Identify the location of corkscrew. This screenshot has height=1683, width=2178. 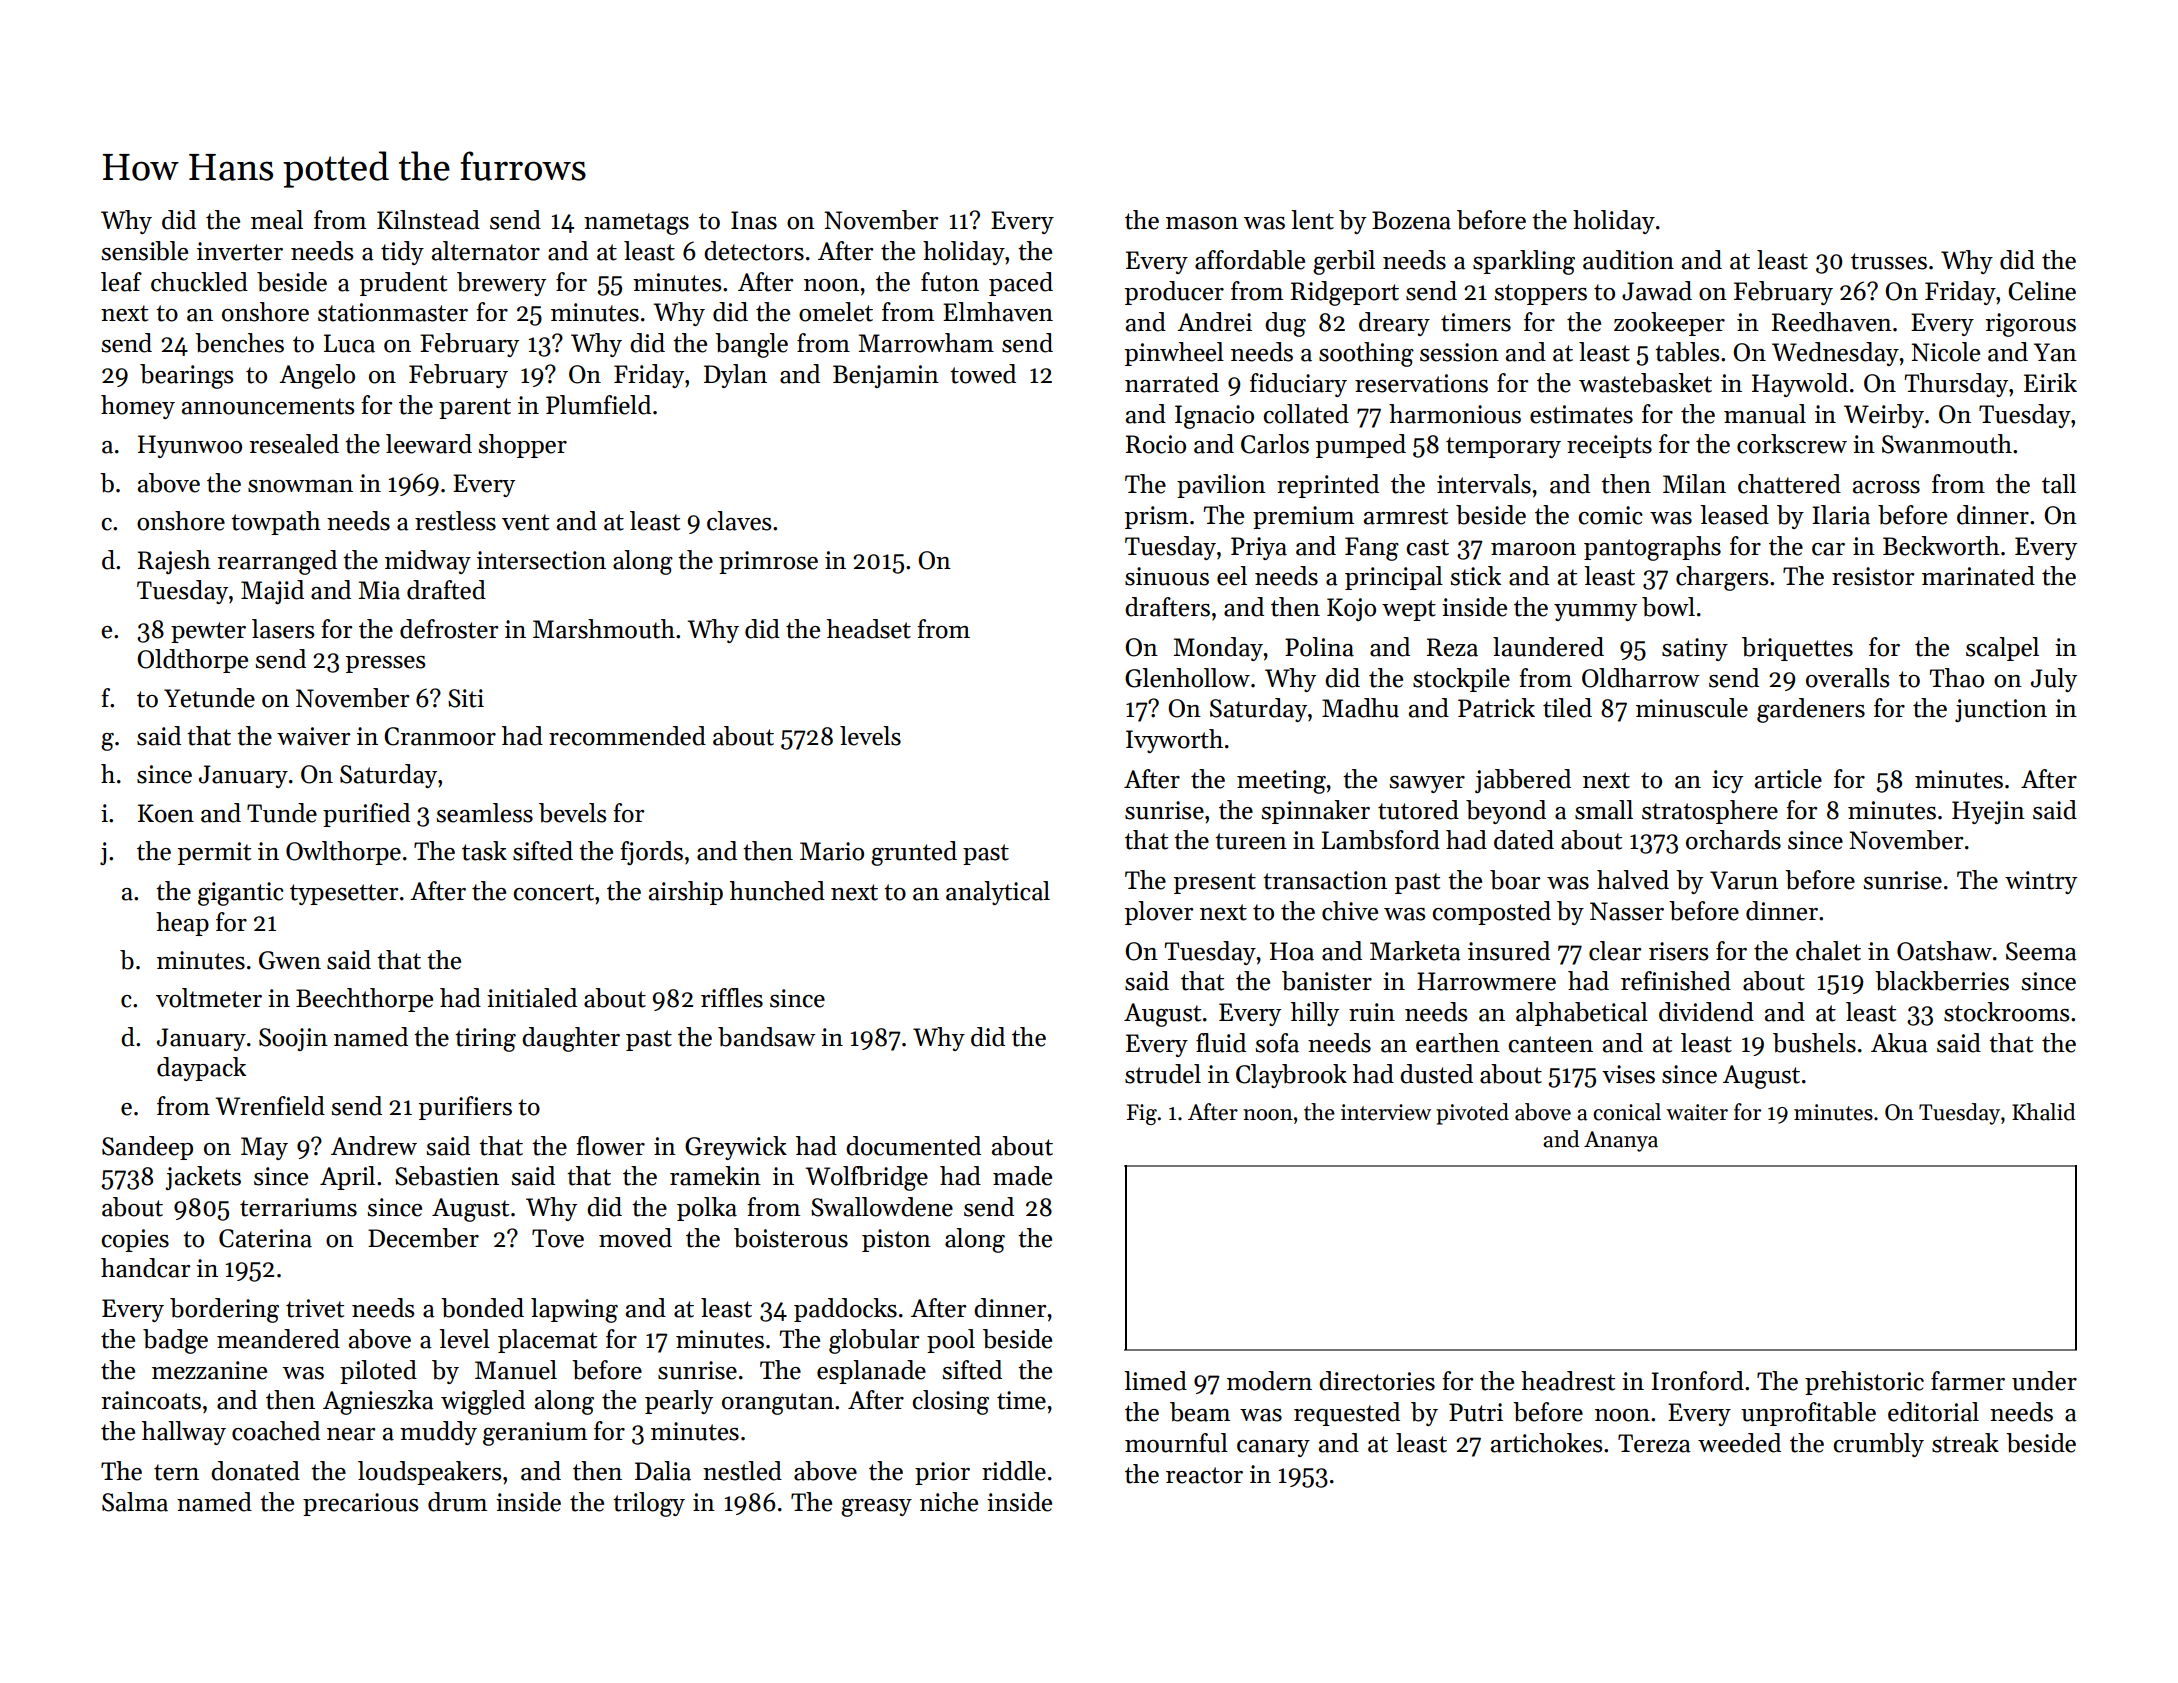
(1792, 444).
